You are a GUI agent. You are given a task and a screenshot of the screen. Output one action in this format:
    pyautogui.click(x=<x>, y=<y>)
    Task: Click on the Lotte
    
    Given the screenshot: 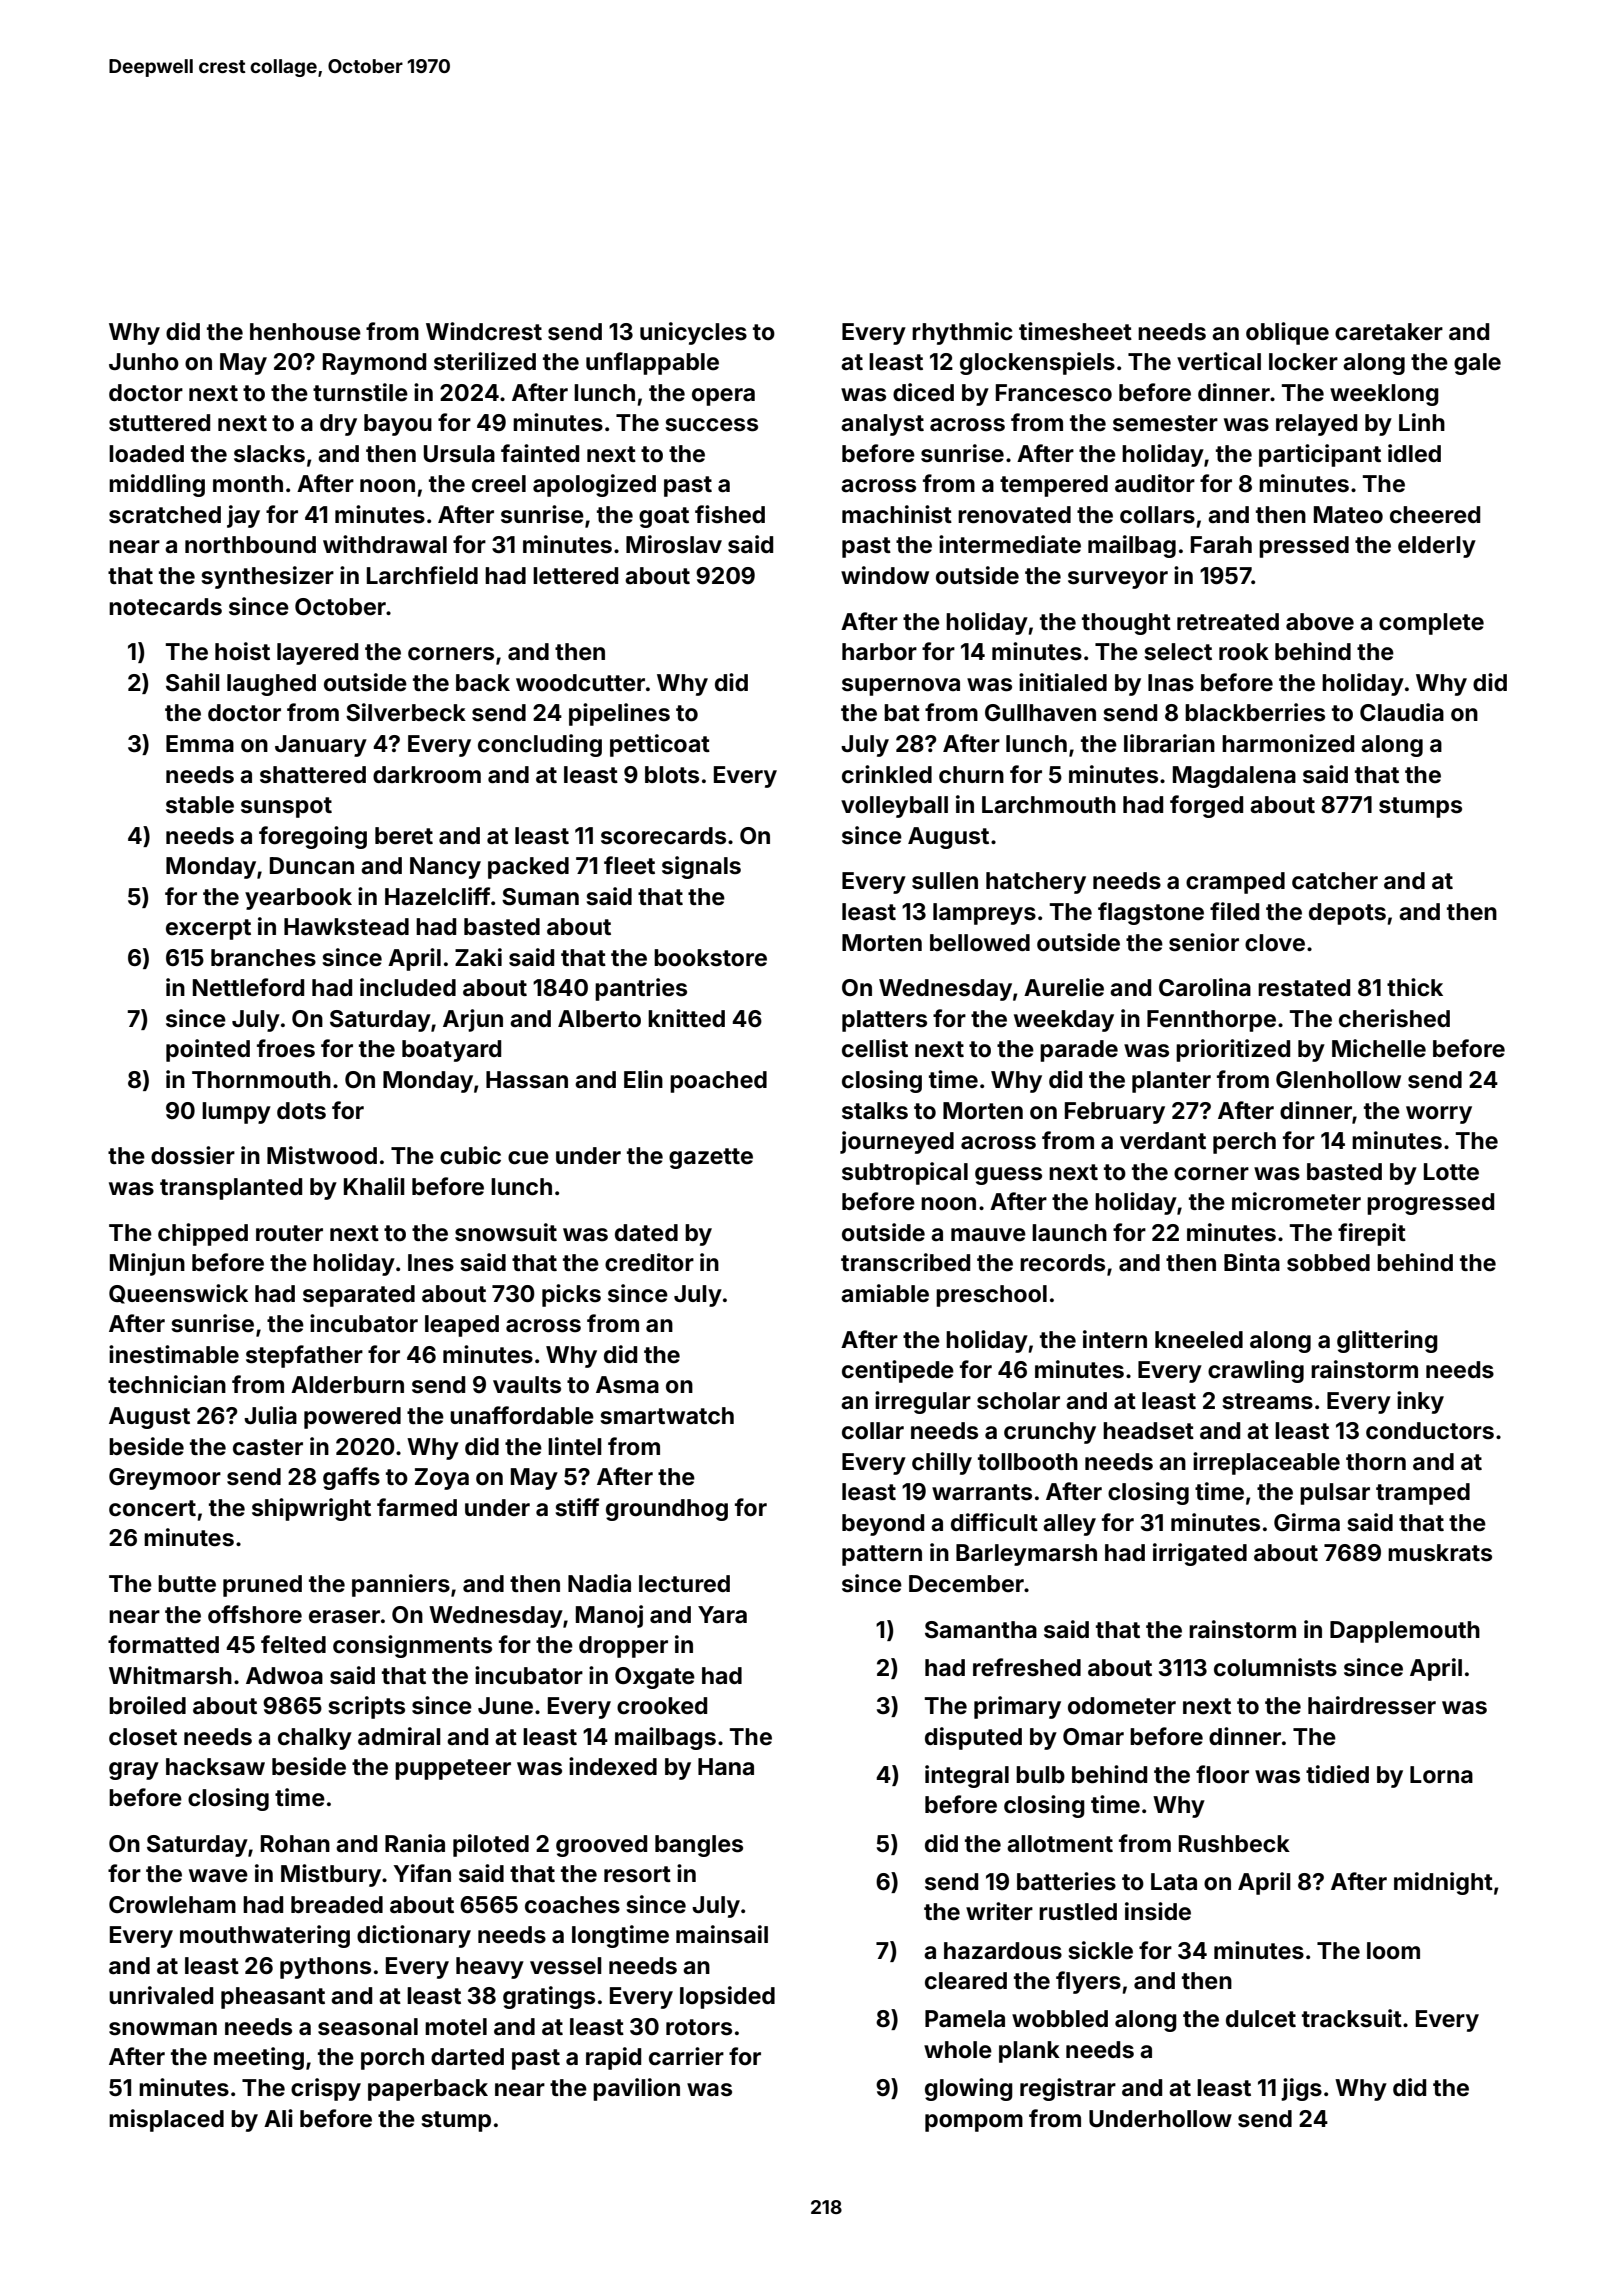 What is the action you would take?
    pyautogui.click(x=1451, y=1172)
